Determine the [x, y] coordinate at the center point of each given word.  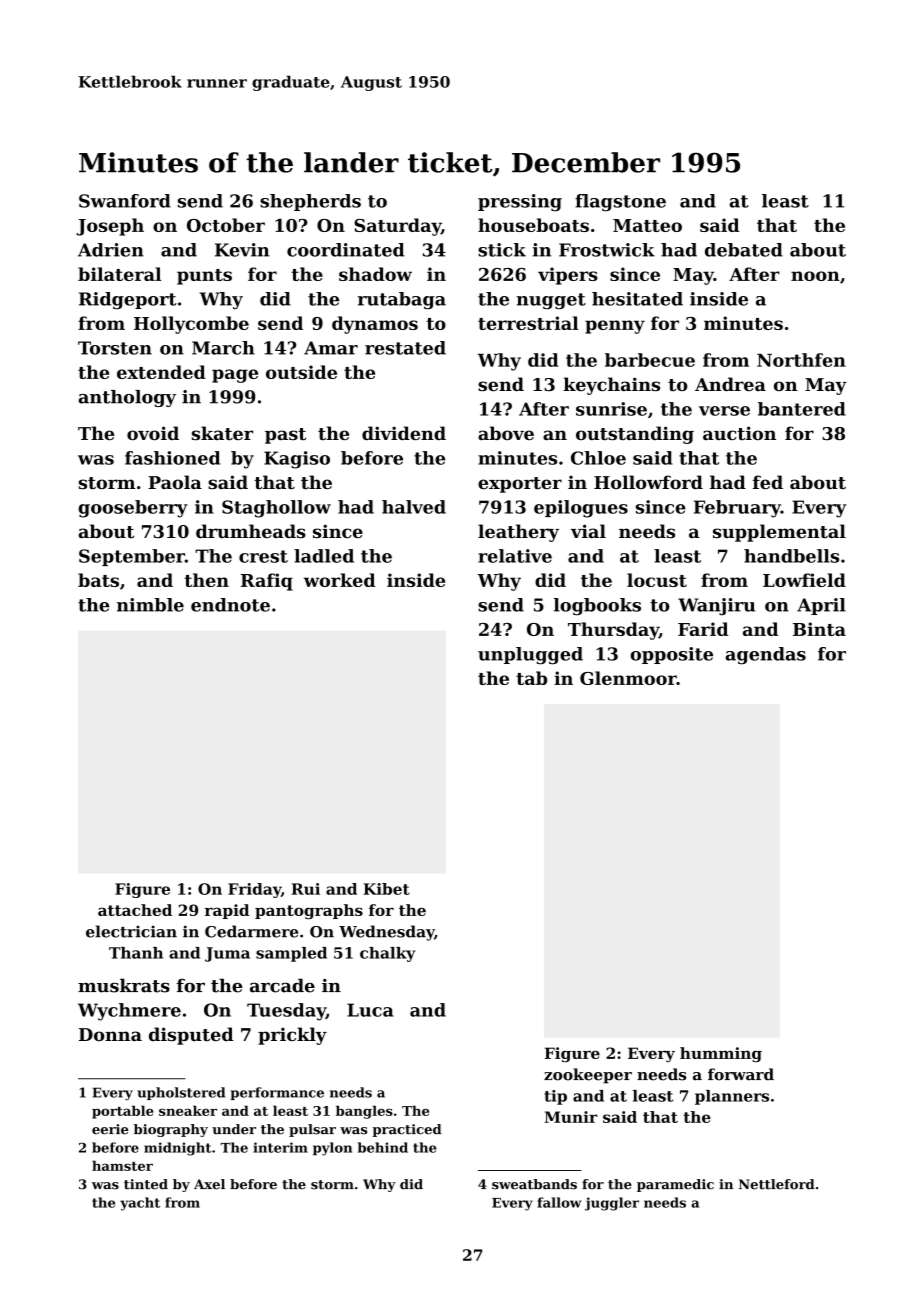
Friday [254, 890]
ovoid [153, 433]
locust [657, 580]
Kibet [386, 889]
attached [135, 910]
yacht [140, 1204]
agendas [765, 656]
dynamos [375, 325]
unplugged [530, 656]
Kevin [242, 250]
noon [815, 276]
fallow [559, 1202]
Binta [819, 629]
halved [414, 507]
